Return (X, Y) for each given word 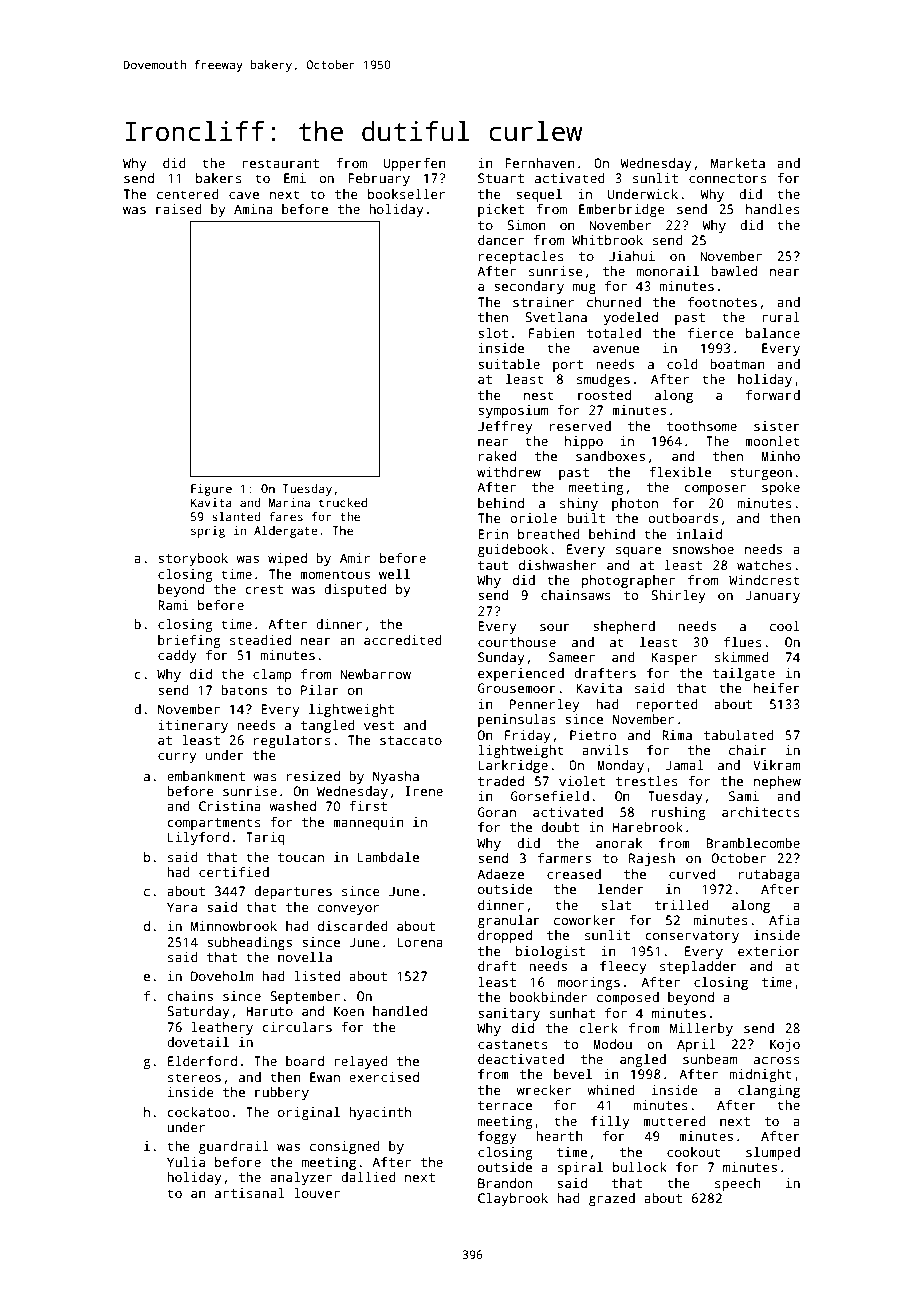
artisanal (249, 1193)
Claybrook (513, 1199)
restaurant (280, 163)
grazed (612, 1199)
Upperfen (414, 164)
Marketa (738, 163)
